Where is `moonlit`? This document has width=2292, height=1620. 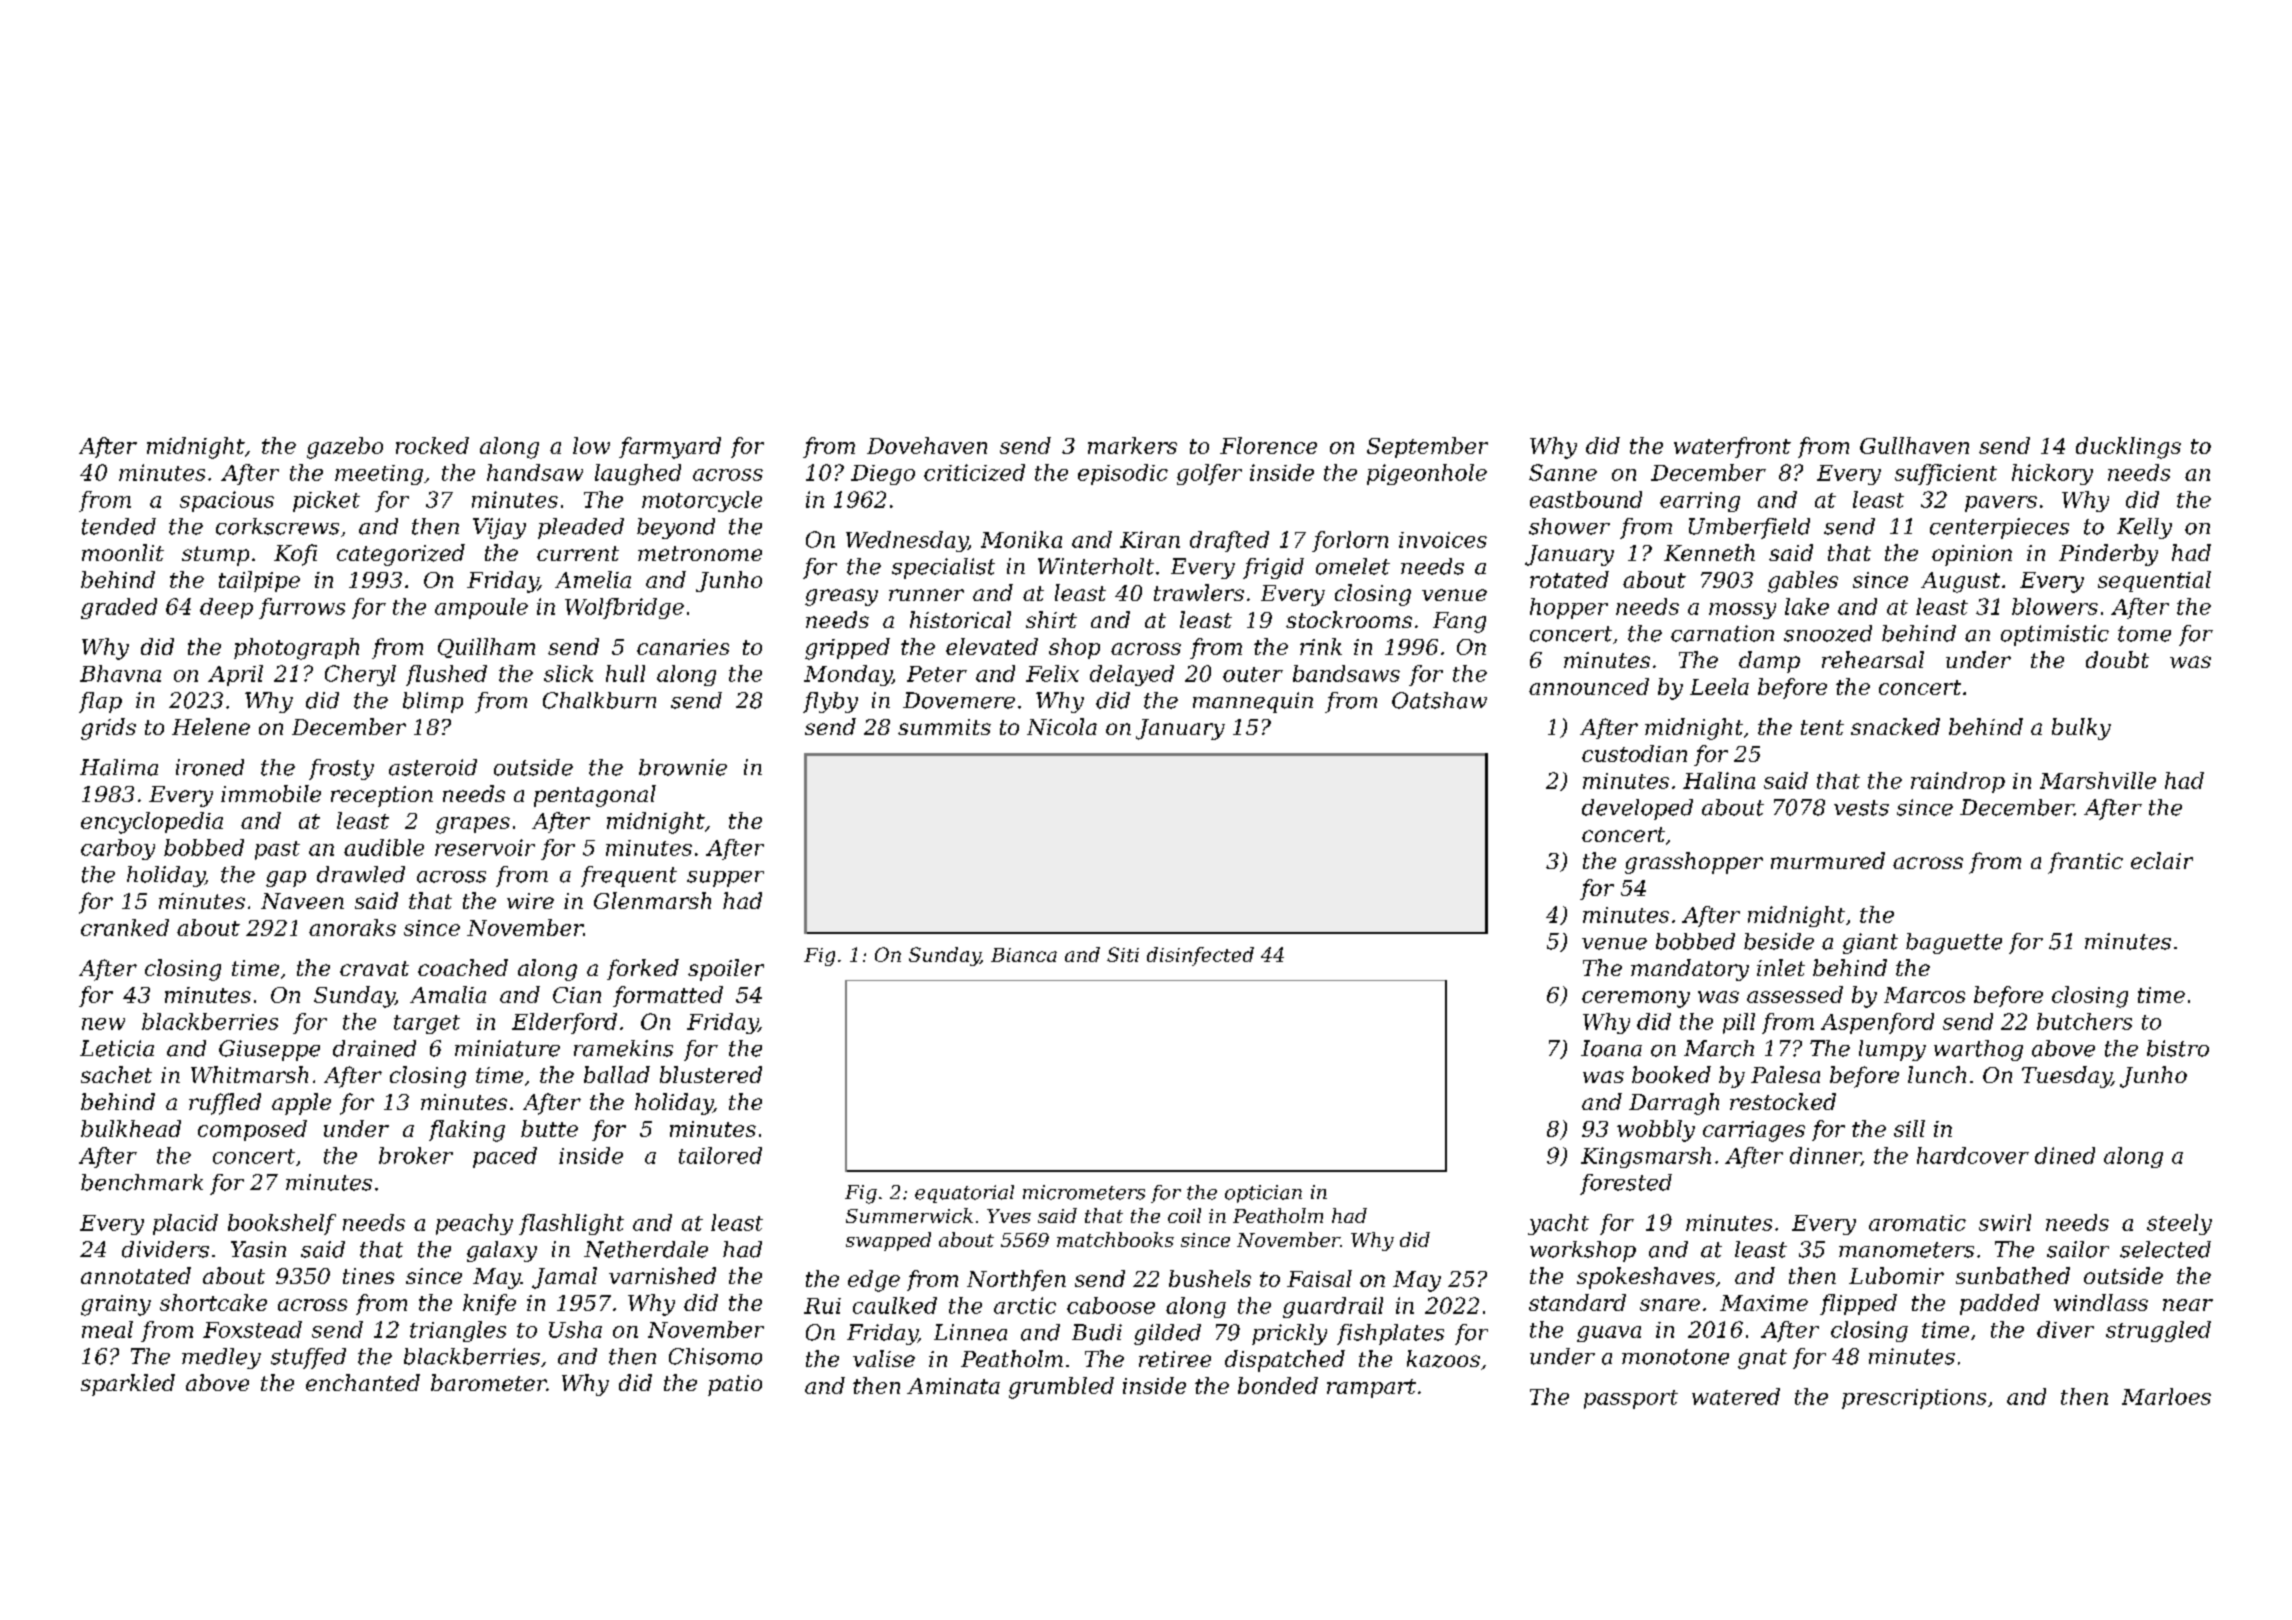 moonlit is located at coordinates (123, 552).
